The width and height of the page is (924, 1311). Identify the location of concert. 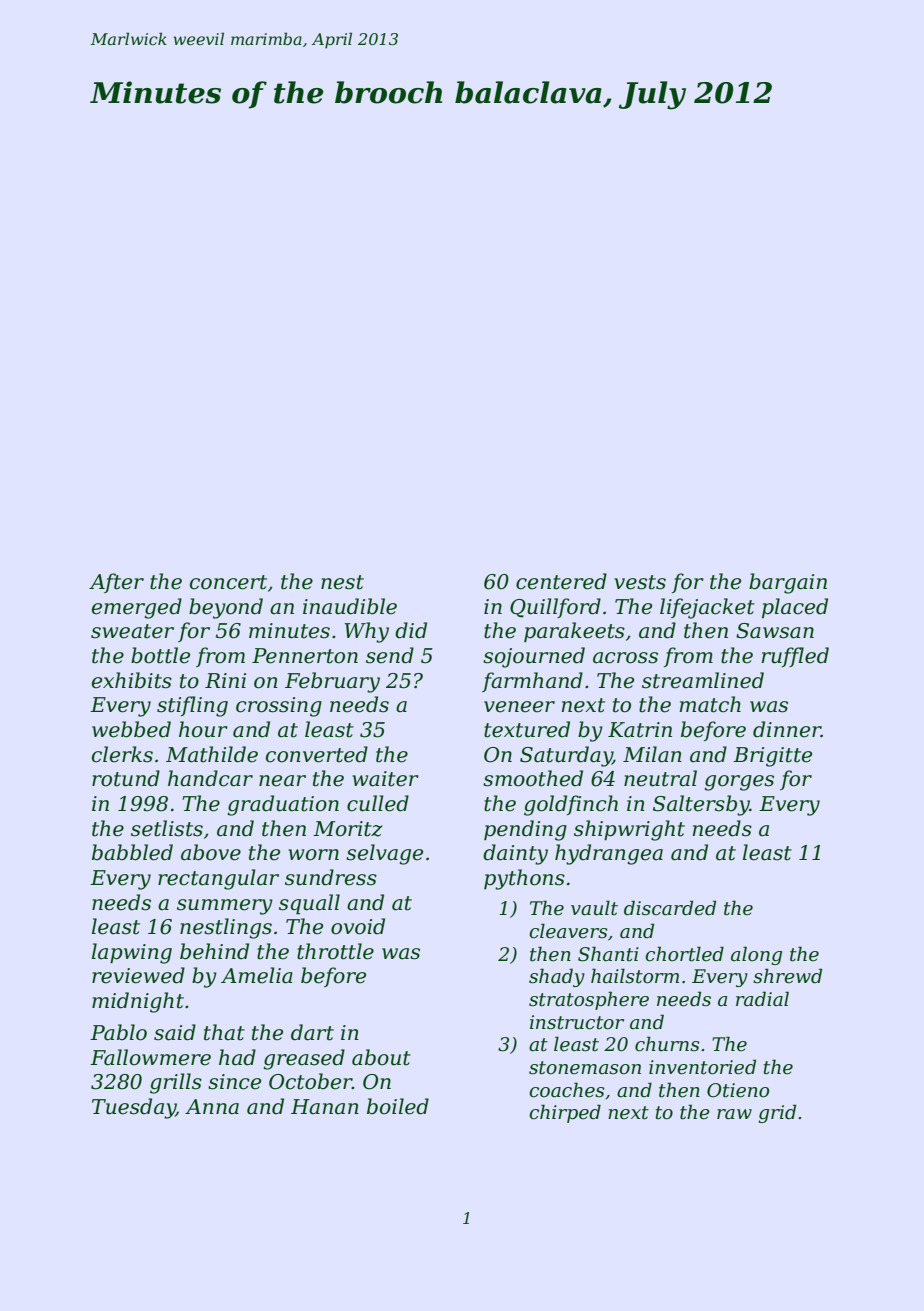
(228, 582).
